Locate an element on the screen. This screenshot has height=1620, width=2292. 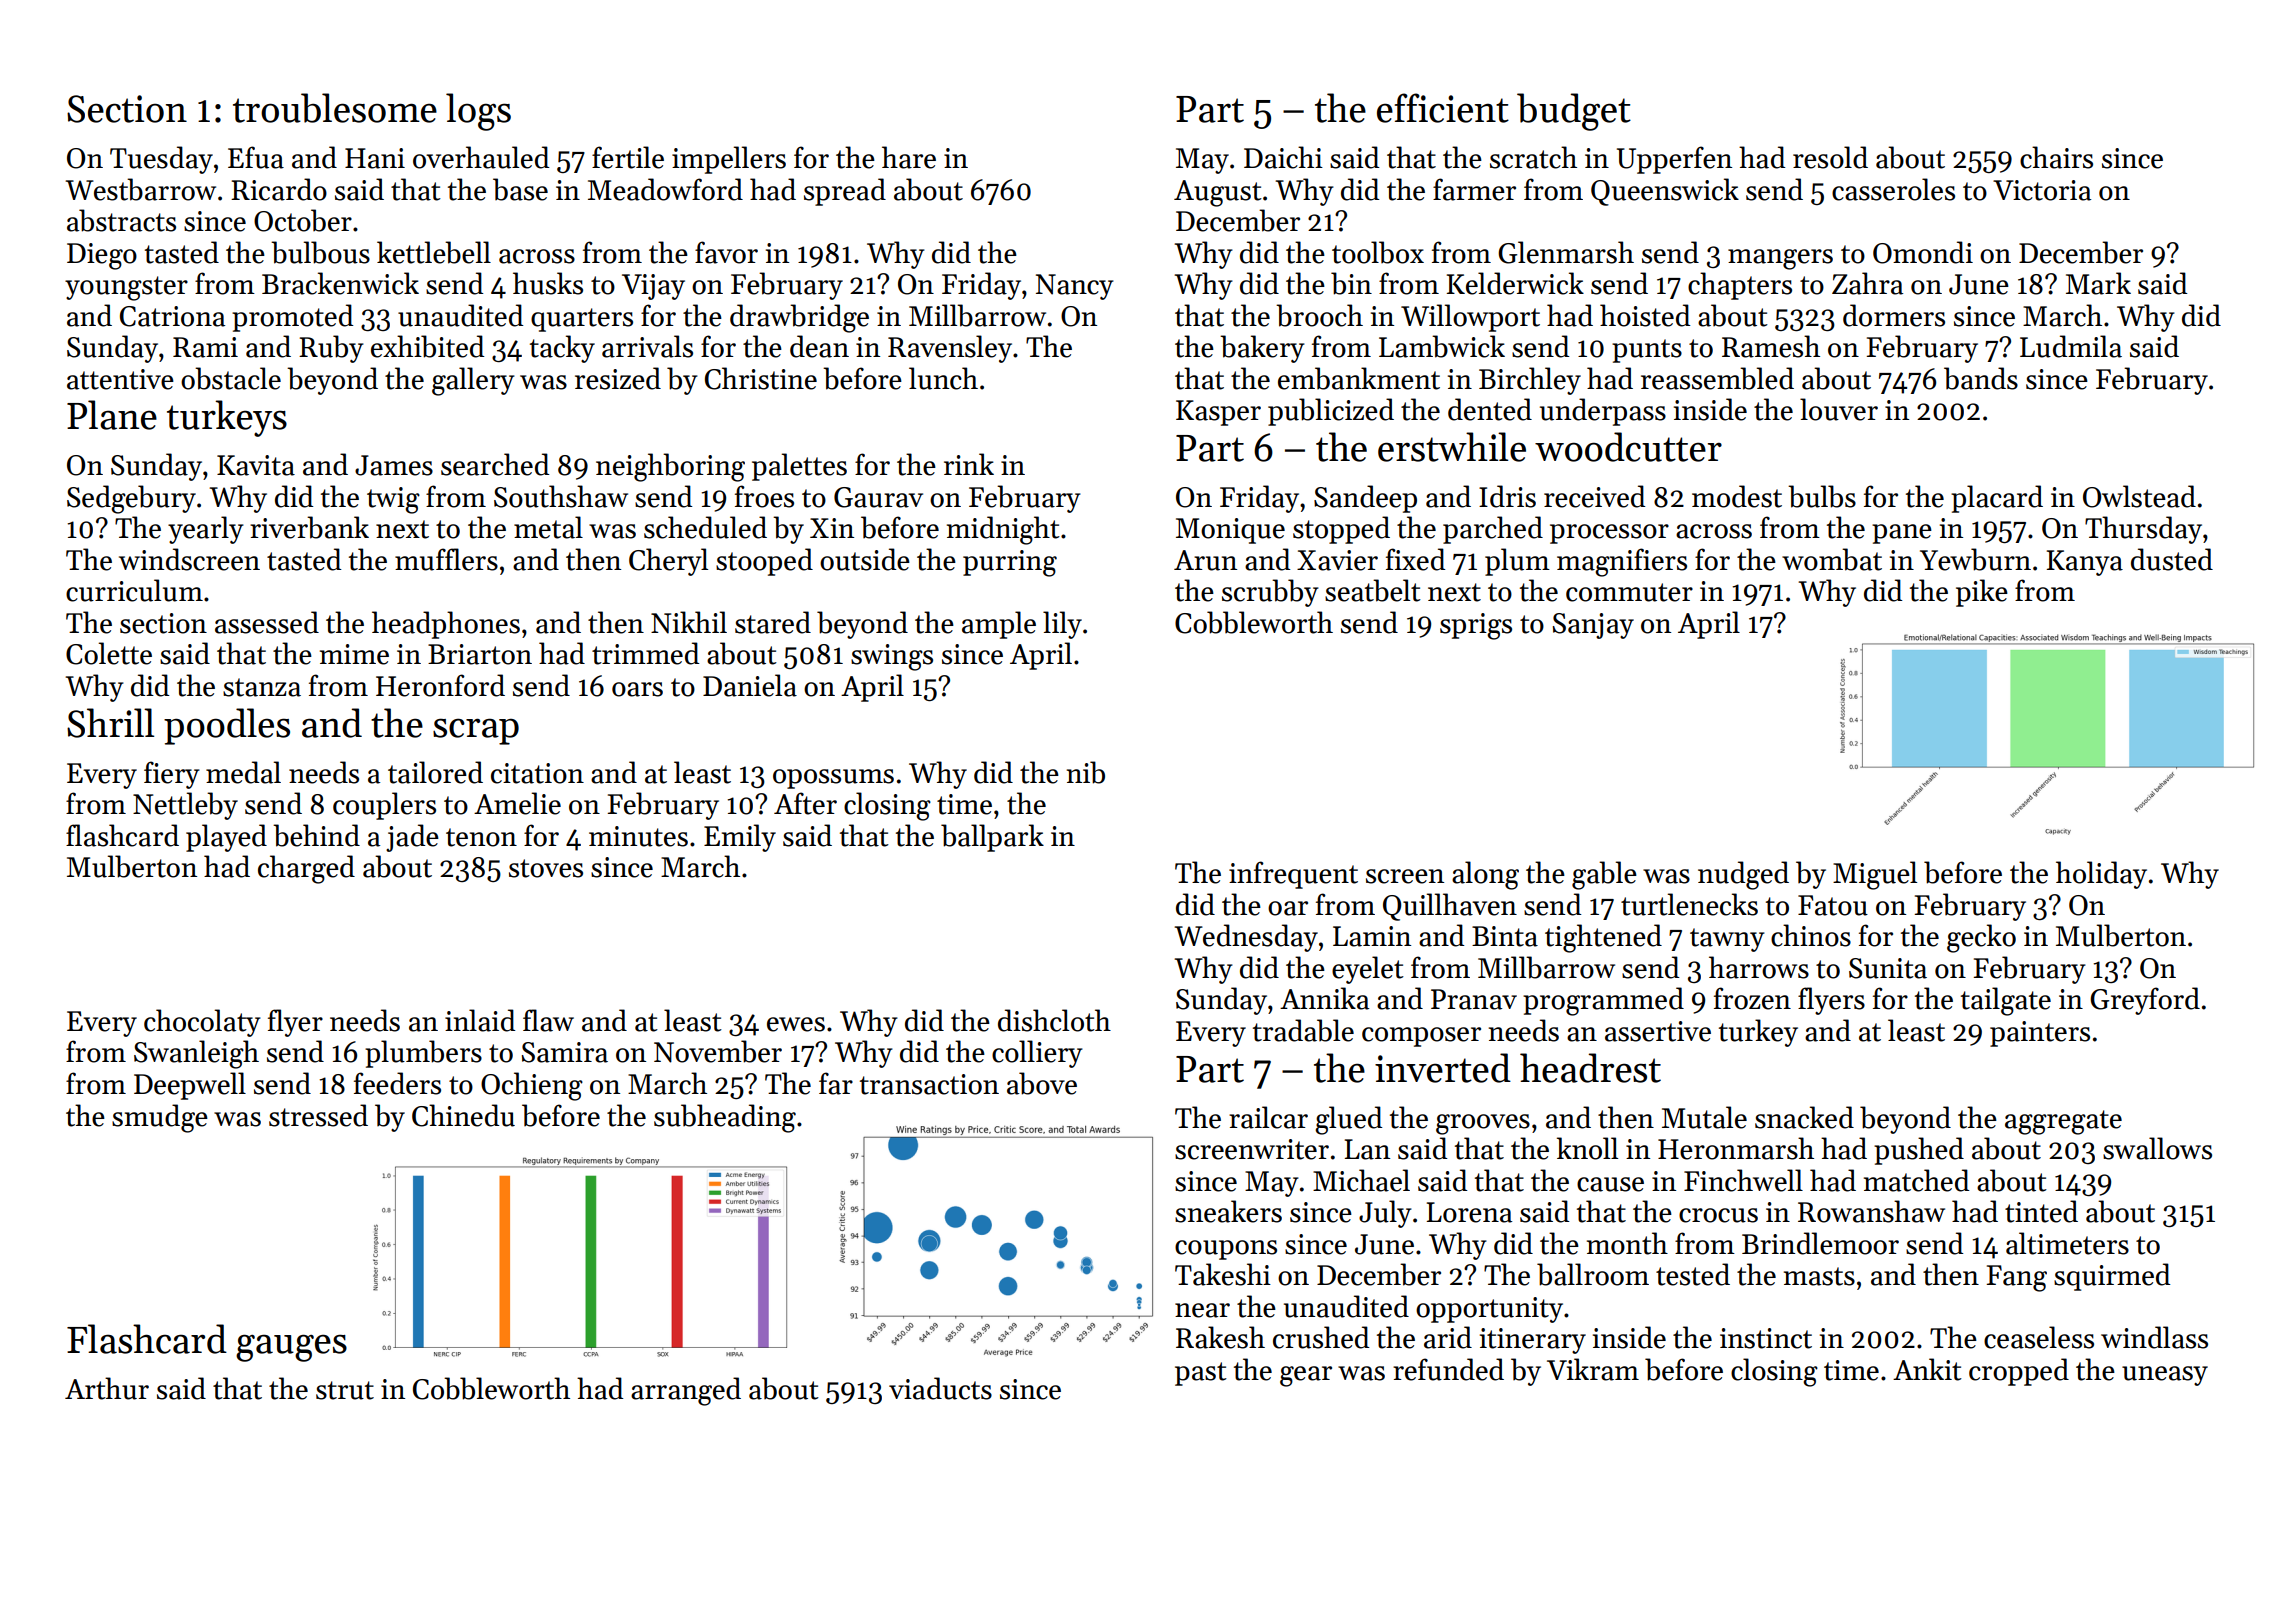
strut is located at coordinates (345, 1390).
